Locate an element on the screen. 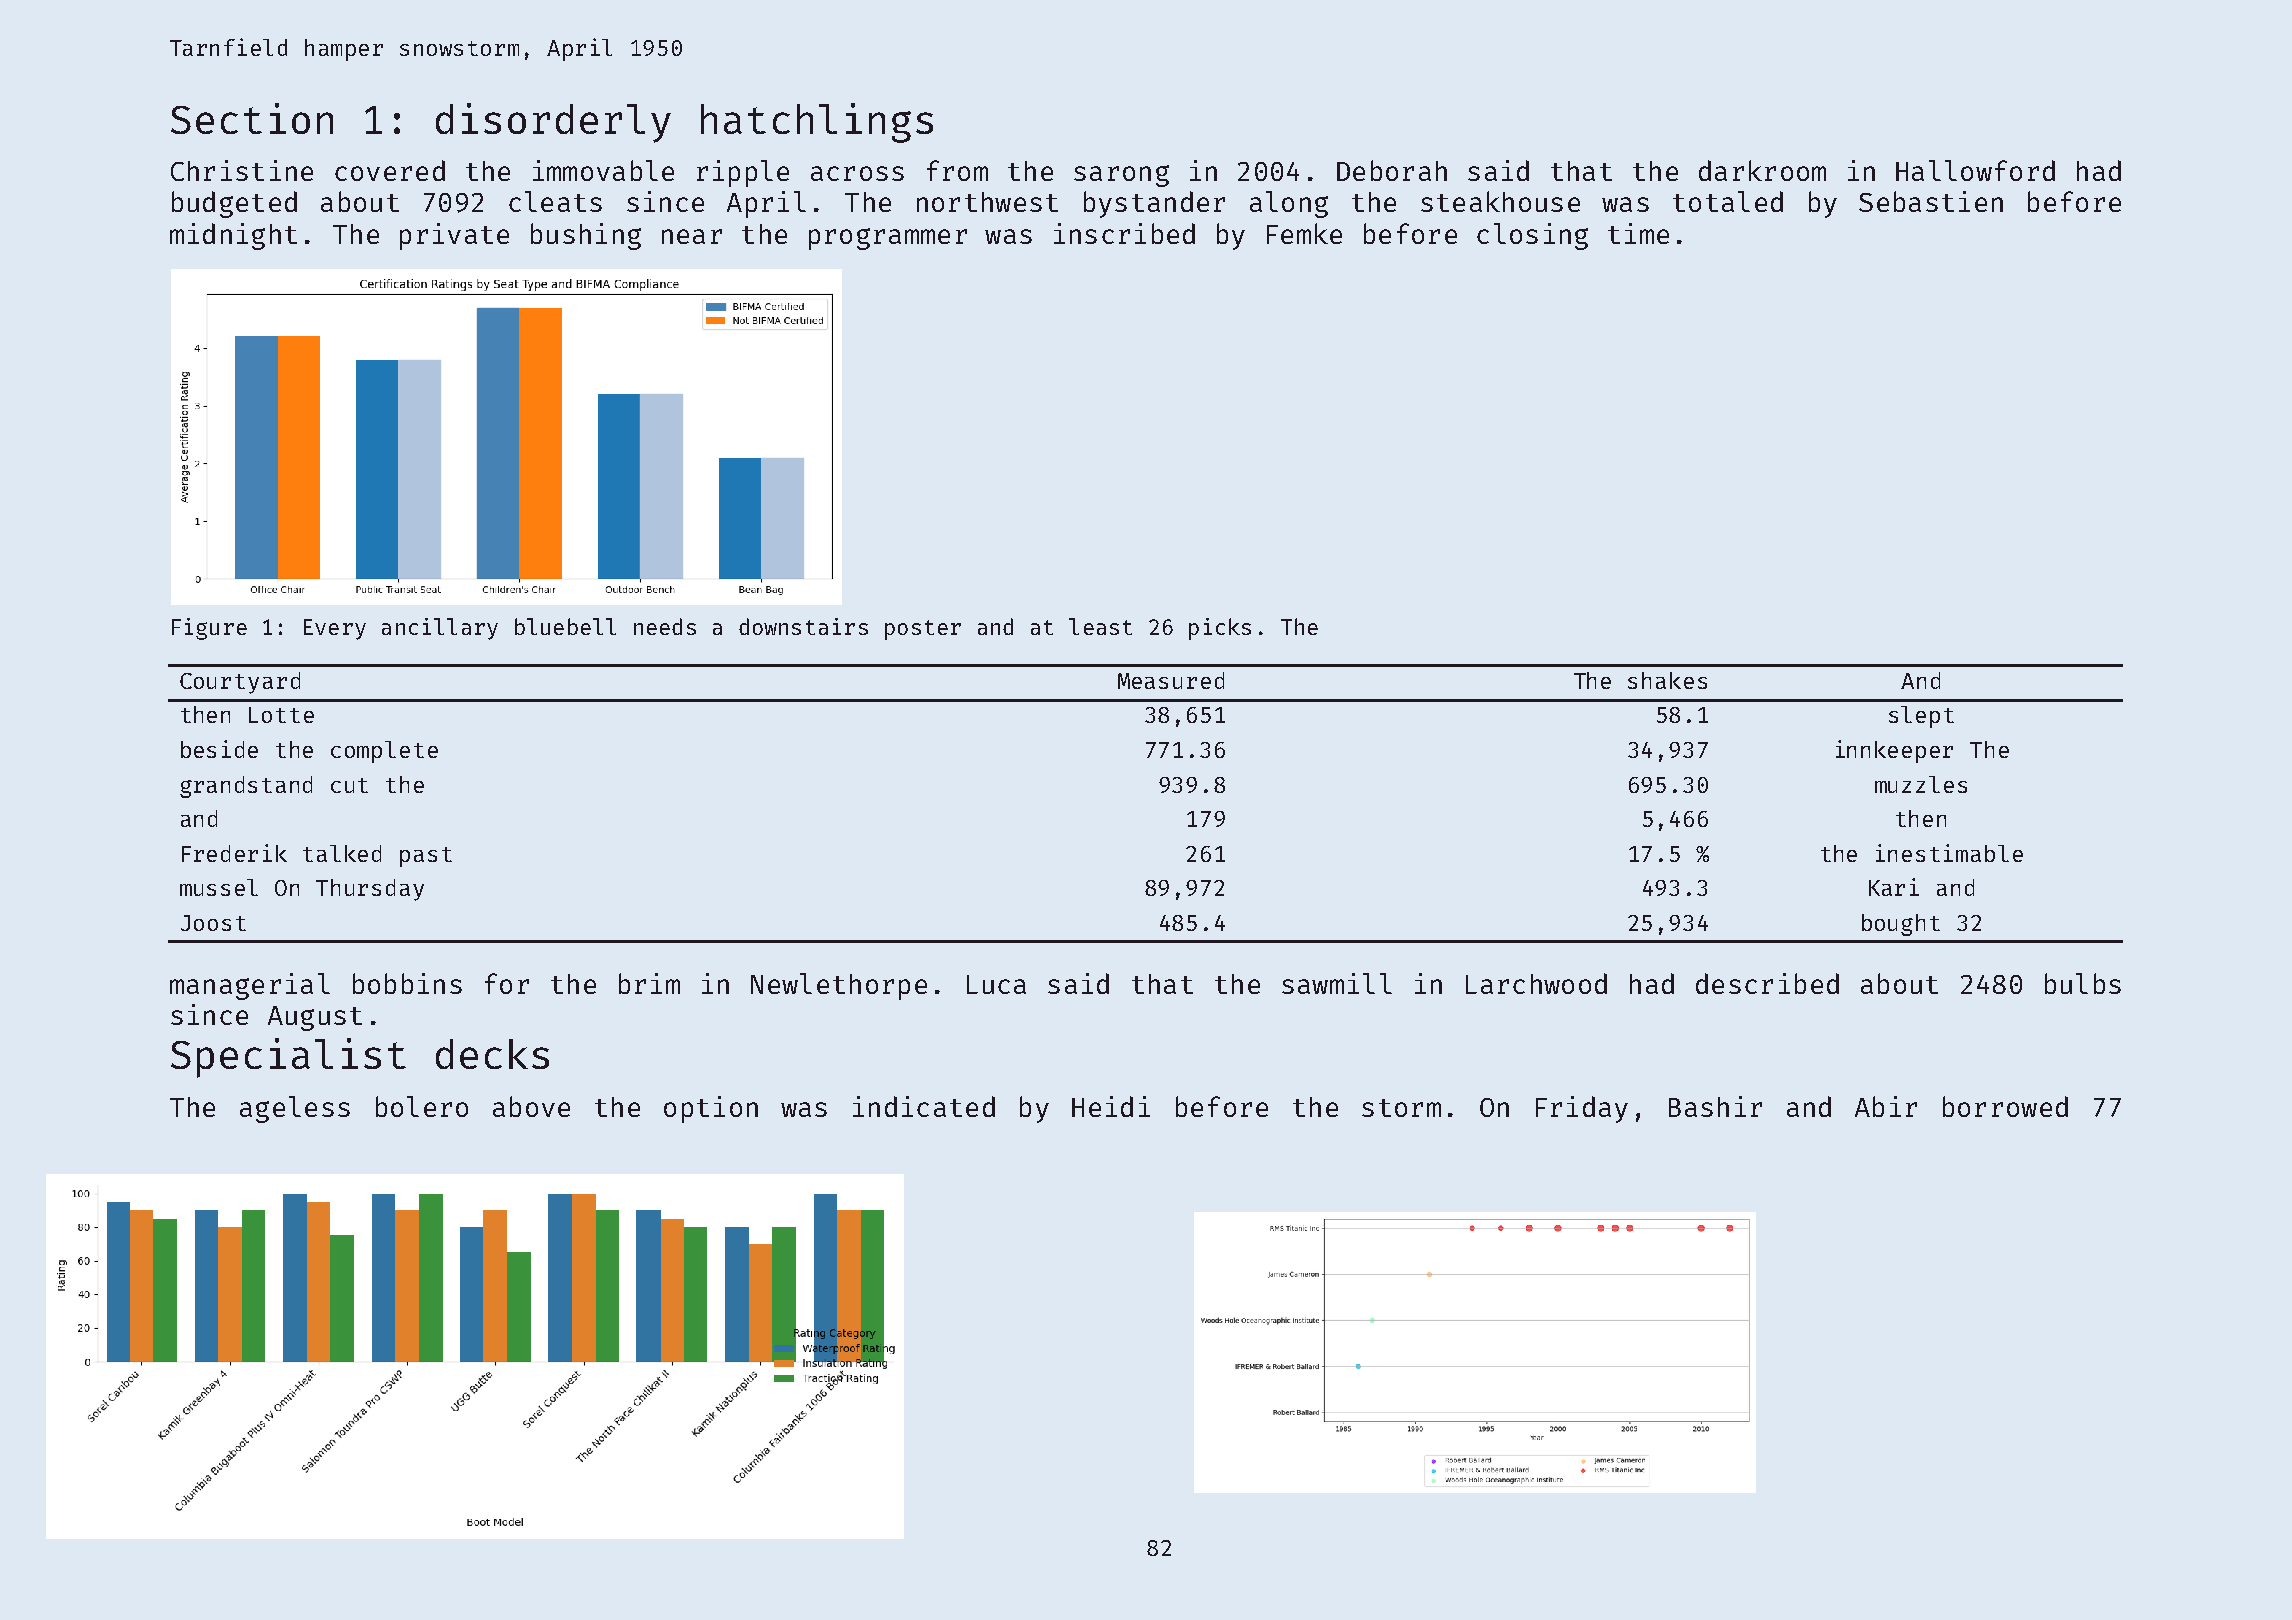  Every is located at coordinates (335, 629).
